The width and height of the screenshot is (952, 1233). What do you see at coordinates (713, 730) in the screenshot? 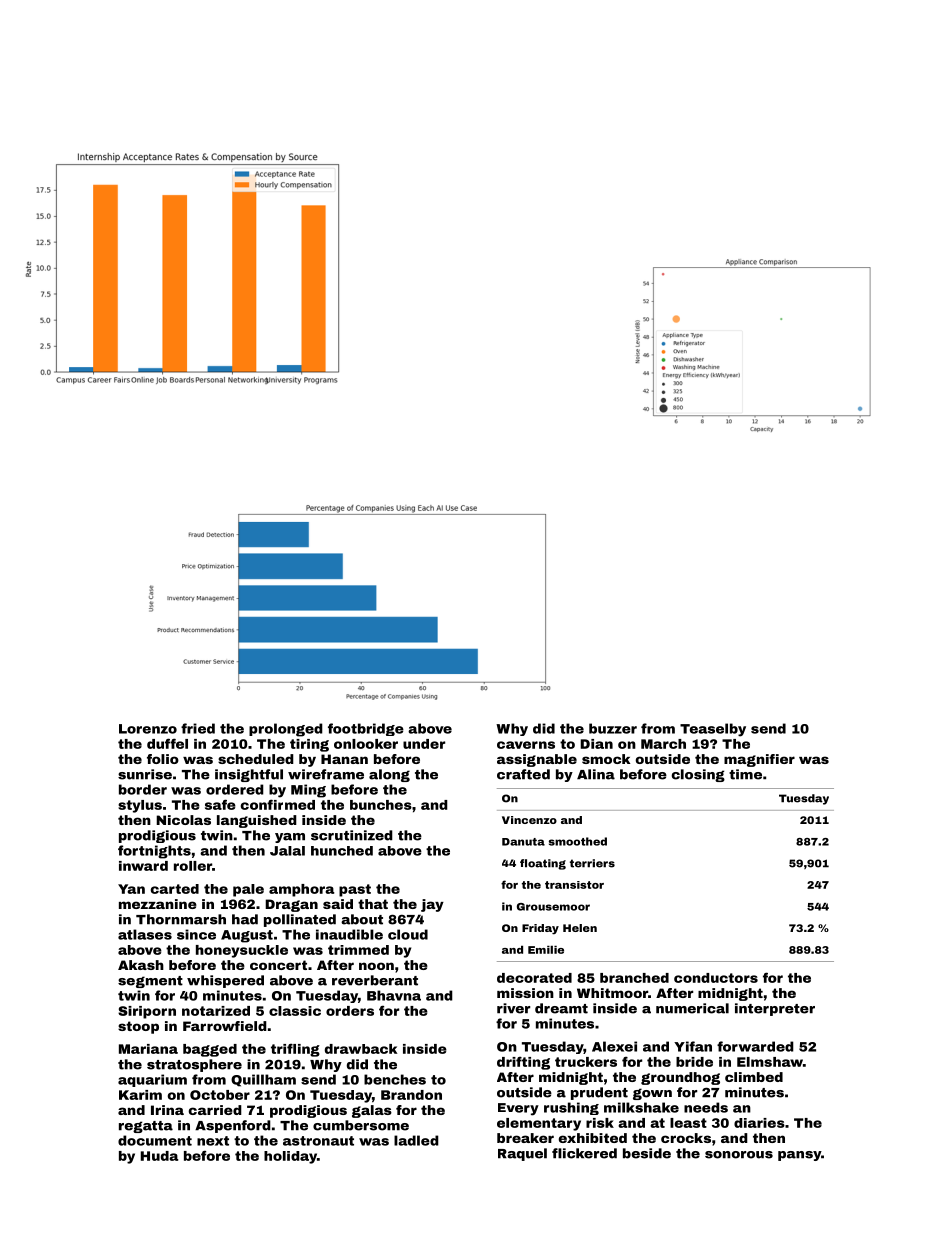
I see `Teaselby` at bounding box center [713, 730].
